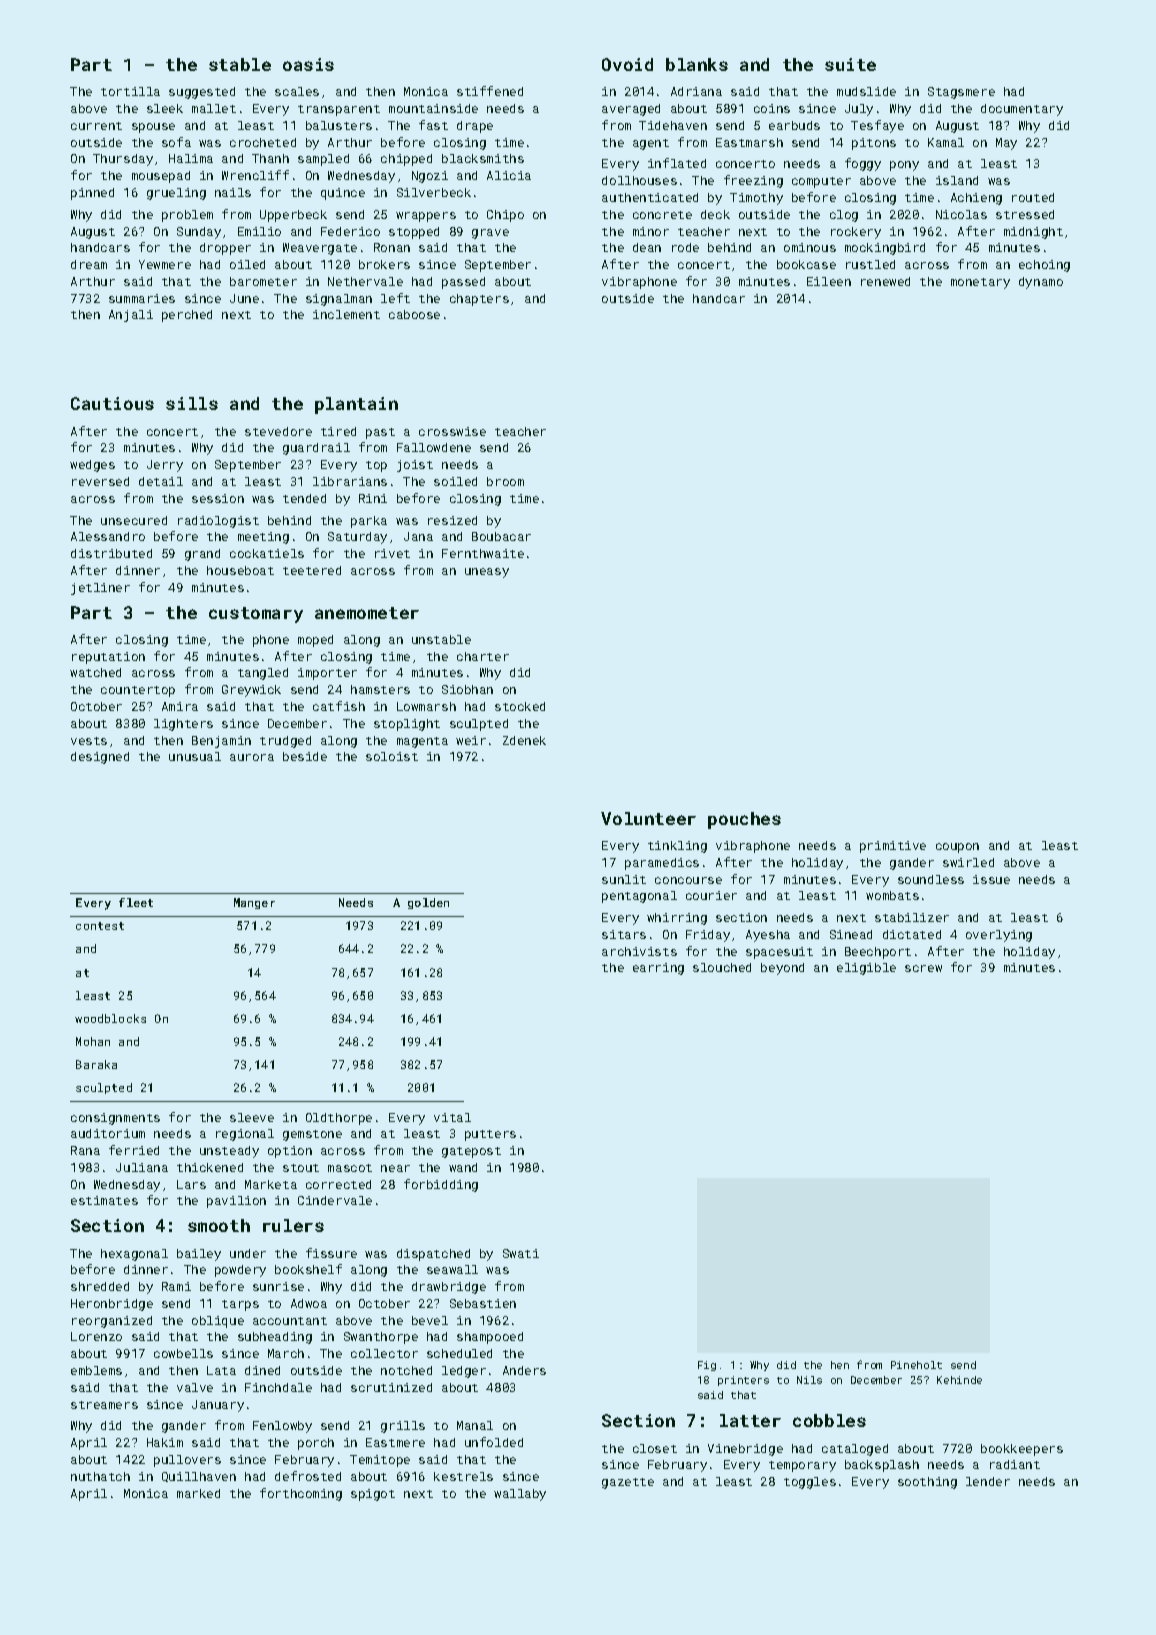 This screenshot has height=1635, width=1156. Describe the element at coordinates (100, 926) in the screenshot. I see `contest` at that location.
